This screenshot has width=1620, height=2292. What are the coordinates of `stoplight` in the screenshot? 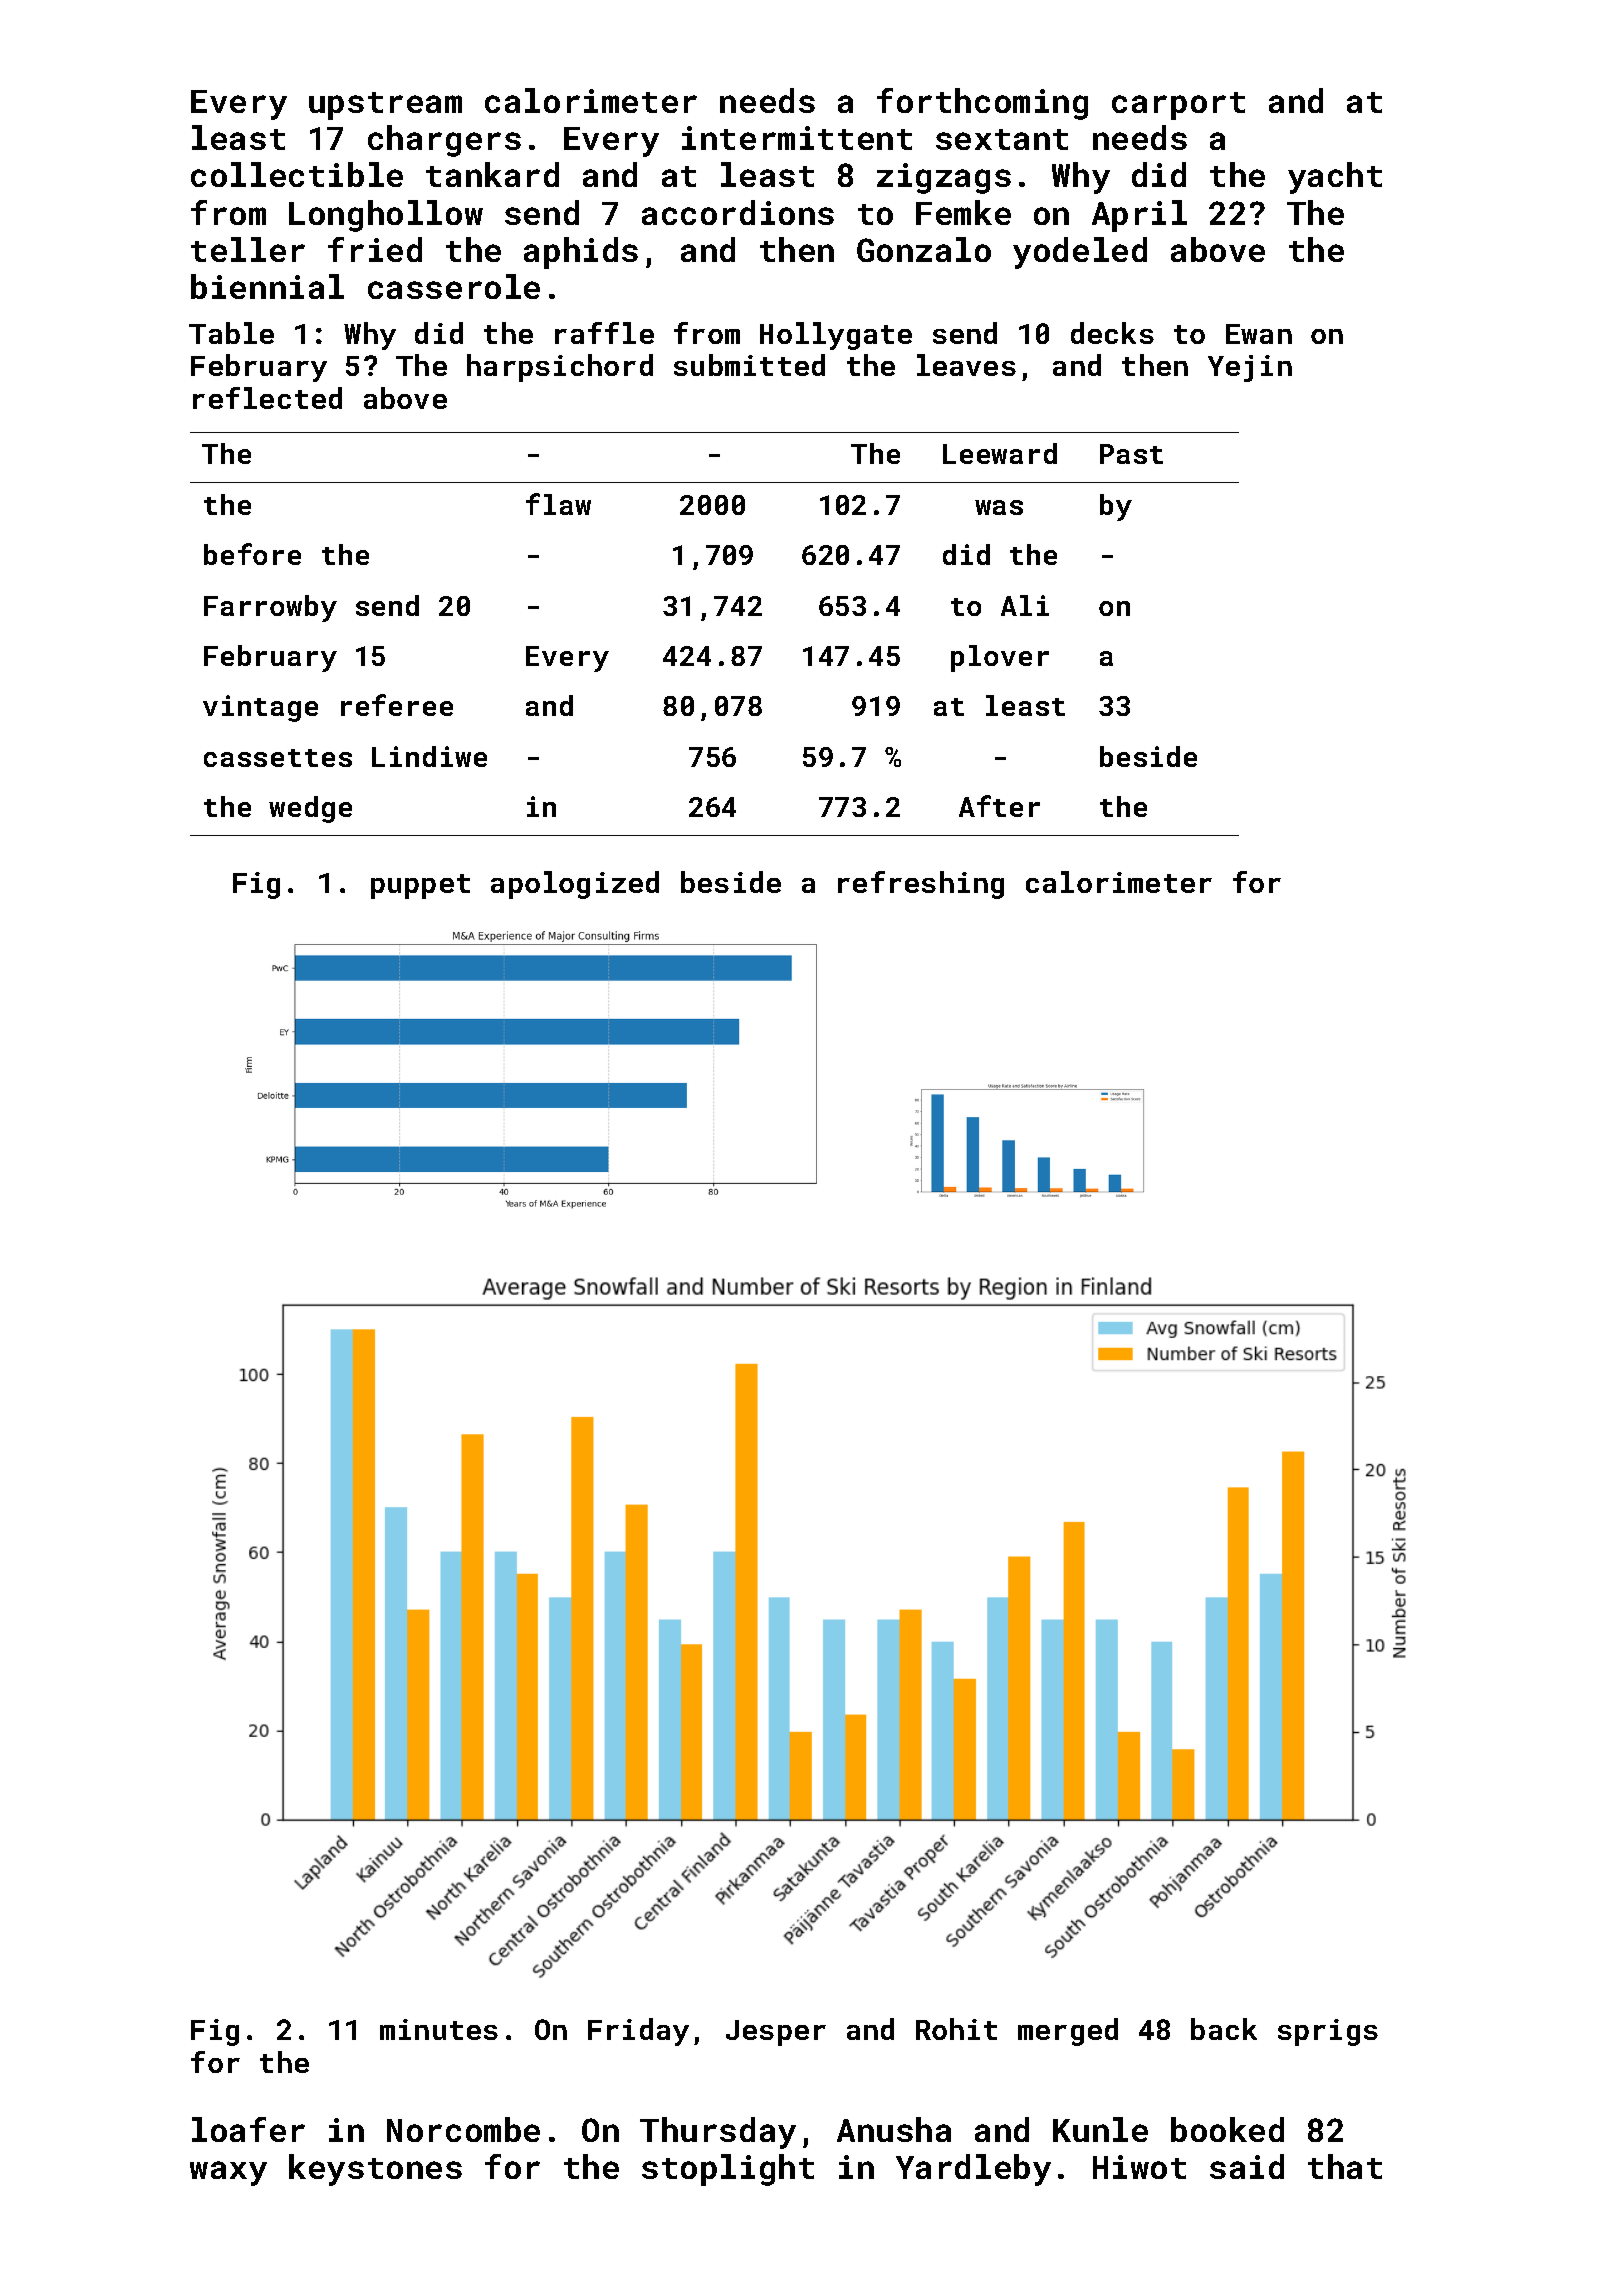 It's located at (728, 2170).
